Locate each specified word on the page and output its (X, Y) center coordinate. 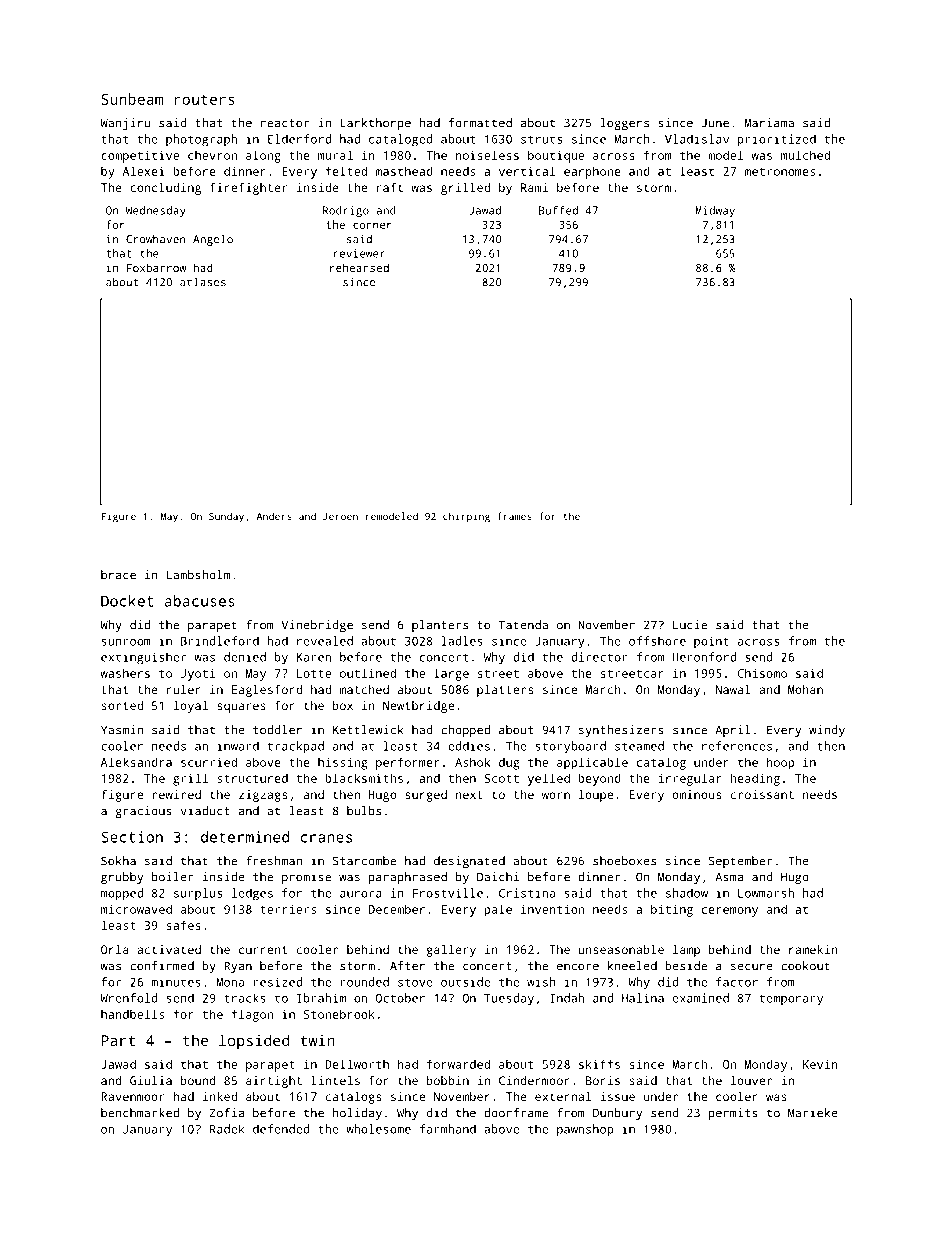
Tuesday (509, 999)
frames (515, 516)
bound (198, 1080)
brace (118, 575)
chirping (466, 517)
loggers (625, 124)
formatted (480, 123)
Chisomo (762, 673)
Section (132, 837)
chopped (465, 731)
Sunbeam (132, 99)
